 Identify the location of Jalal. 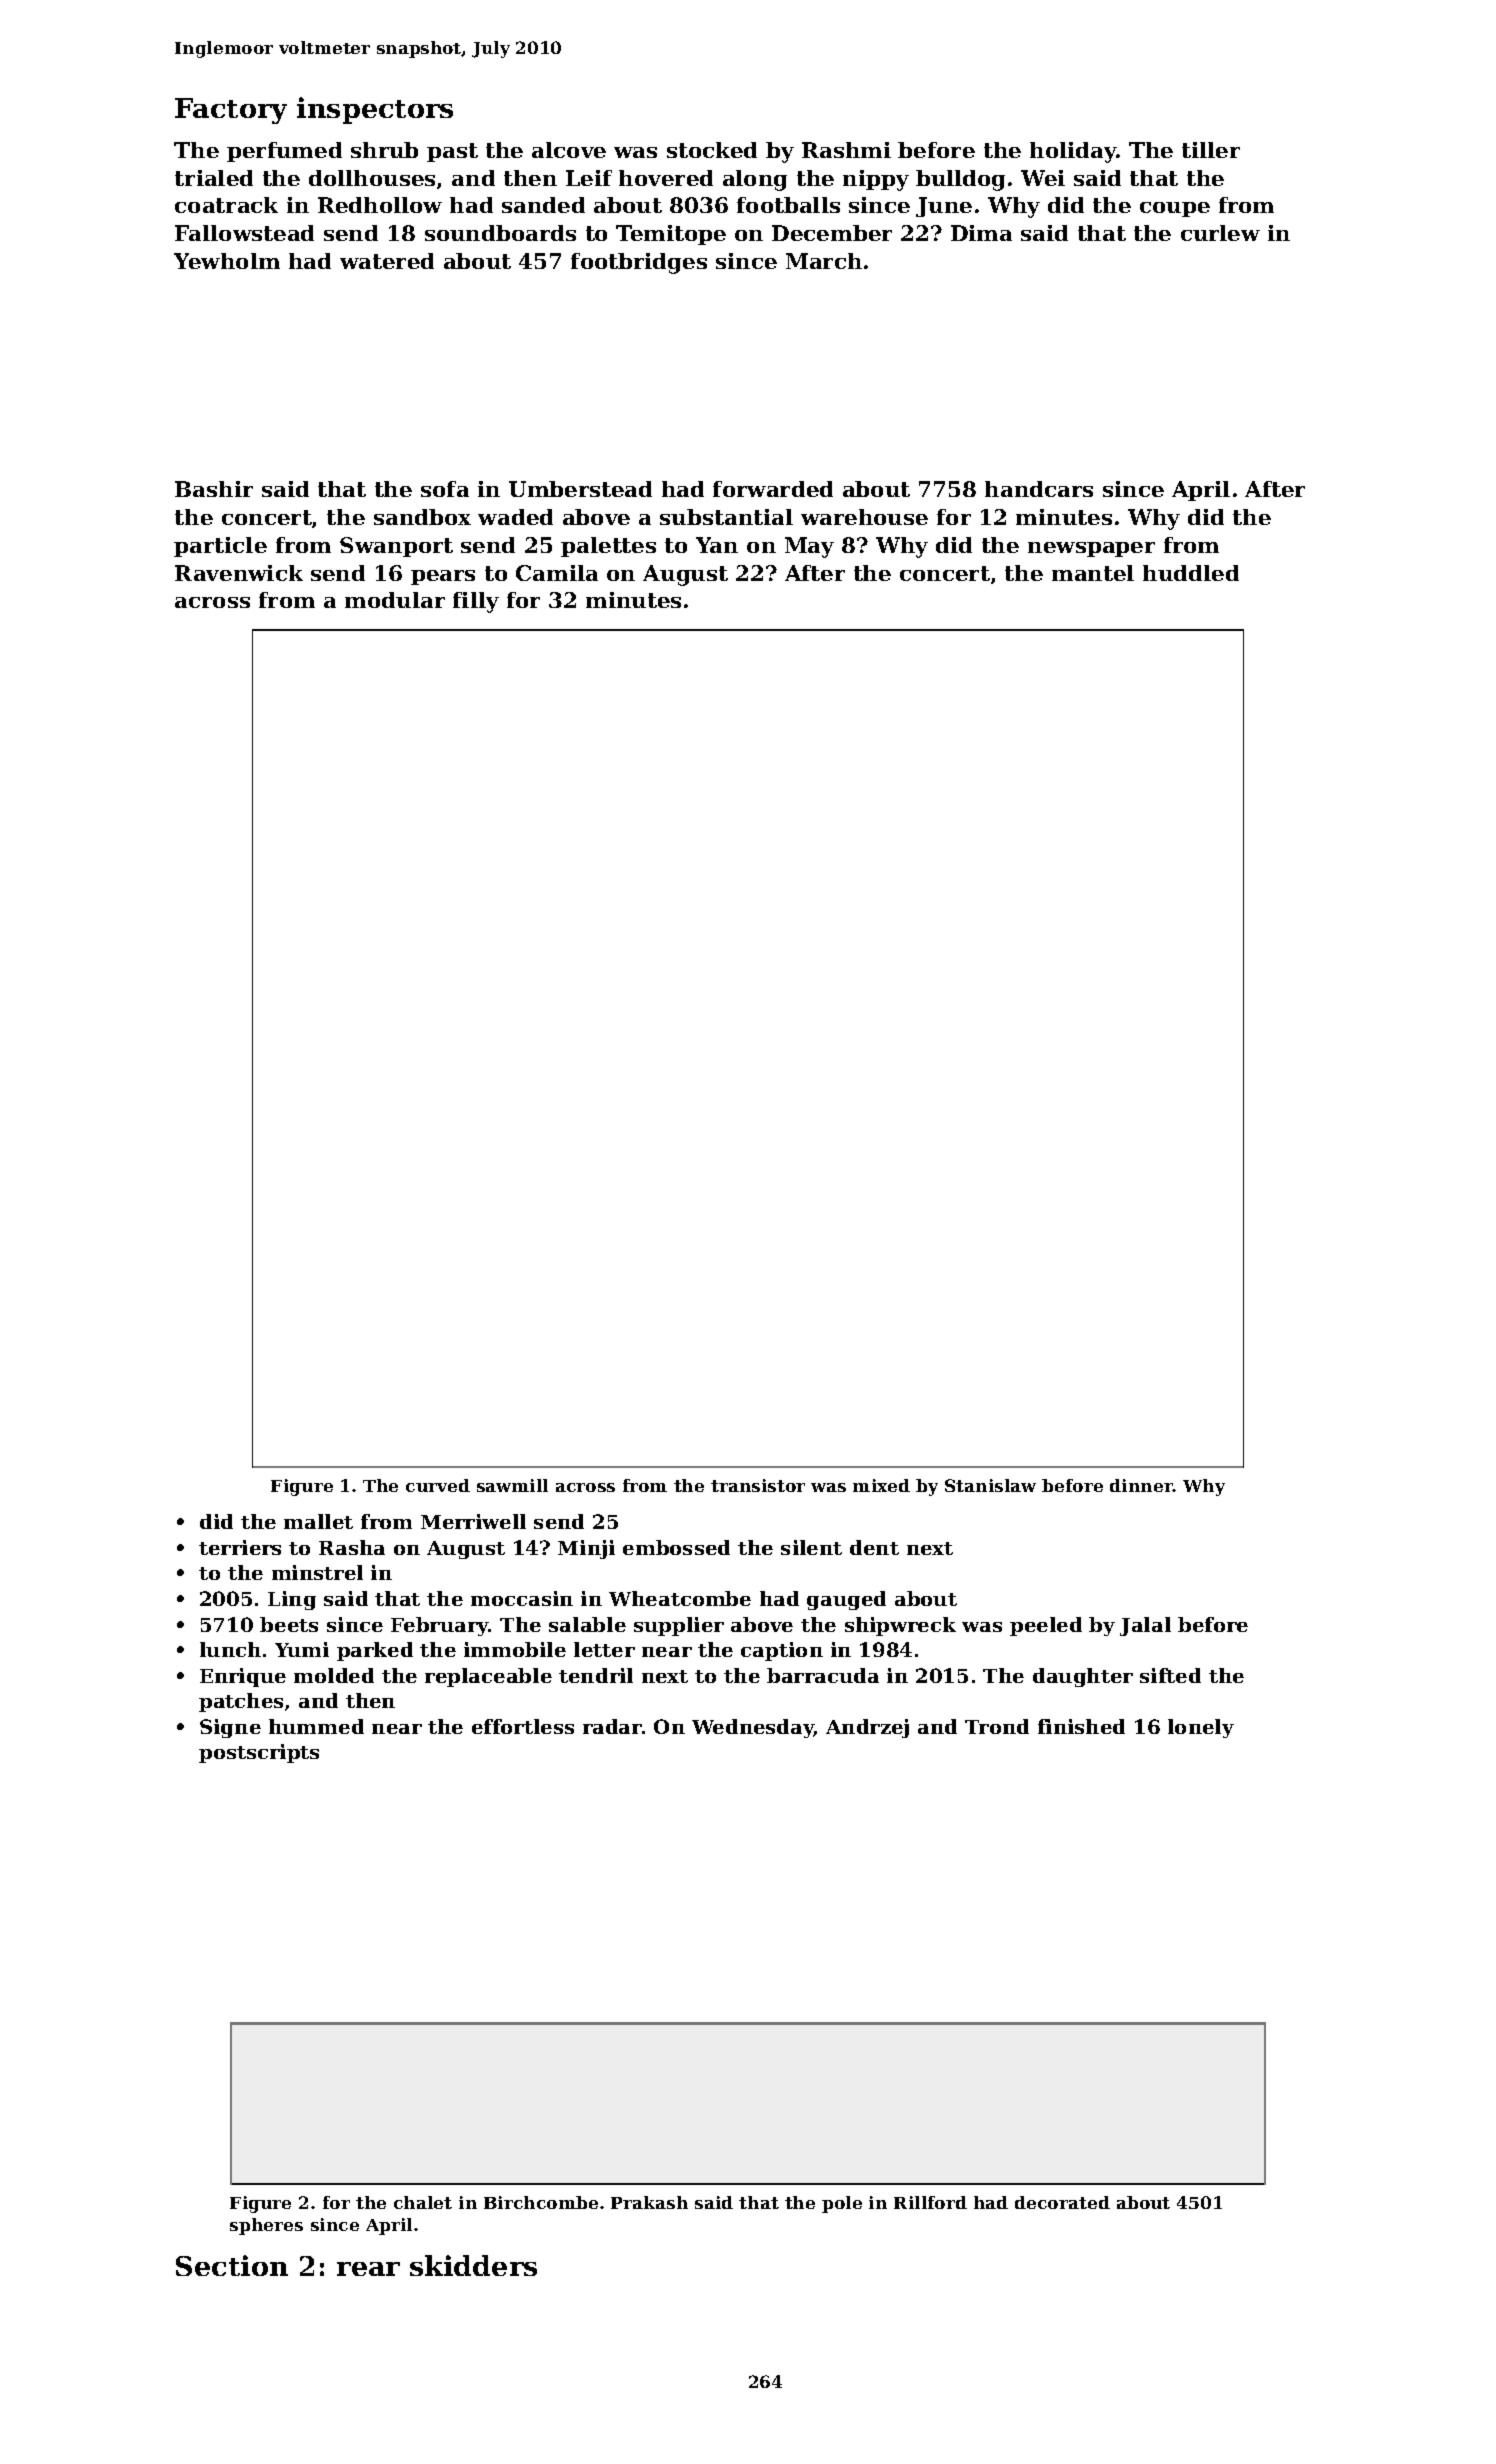
(1145, 1626).
